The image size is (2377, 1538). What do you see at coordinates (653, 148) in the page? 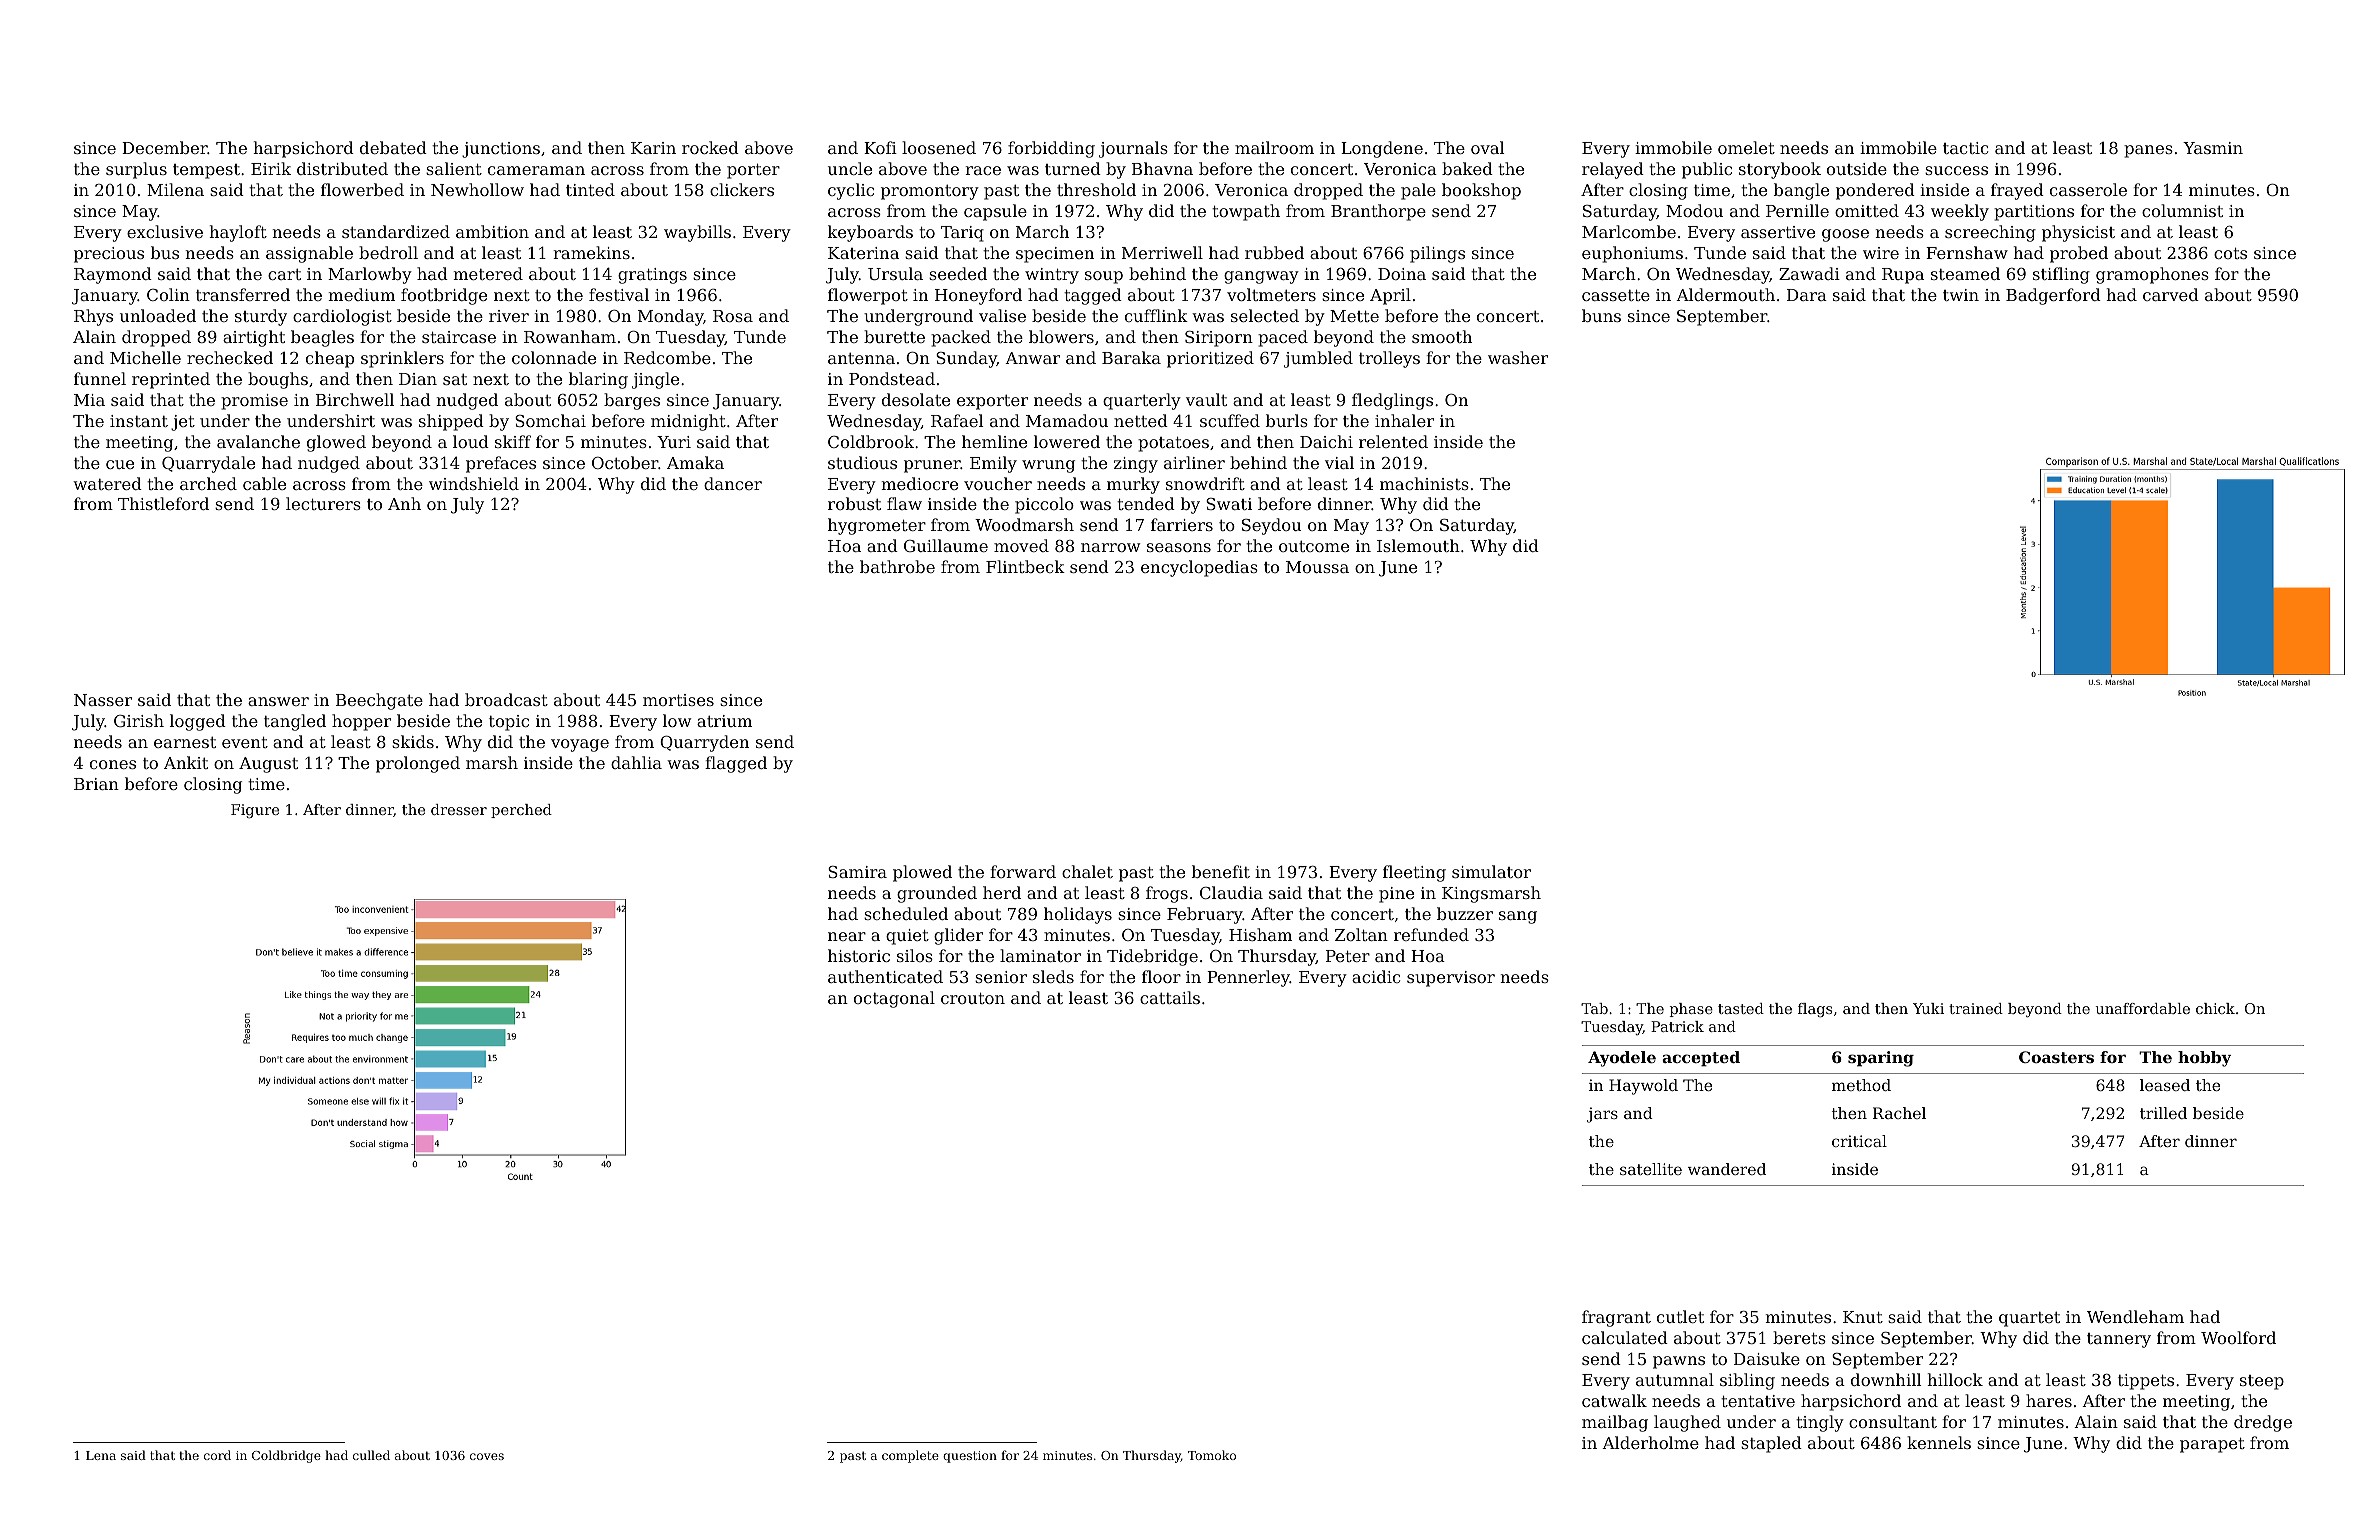
I see `Karin` at bounding box center [653, 148].
